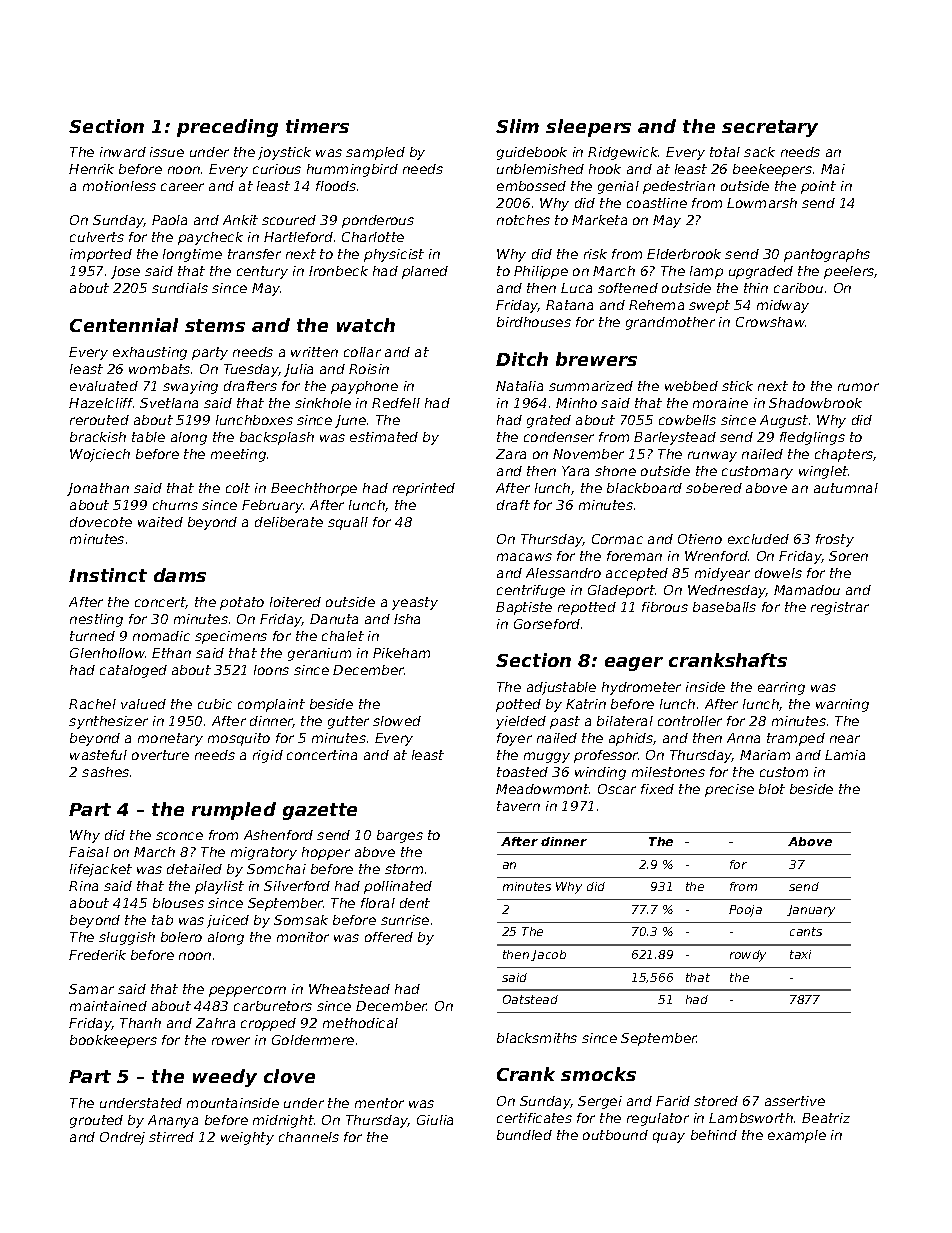  What do you see at coordinates (547, 624) in the screenshot?
I see `Gorseford` at bounding box center [547, 624].
